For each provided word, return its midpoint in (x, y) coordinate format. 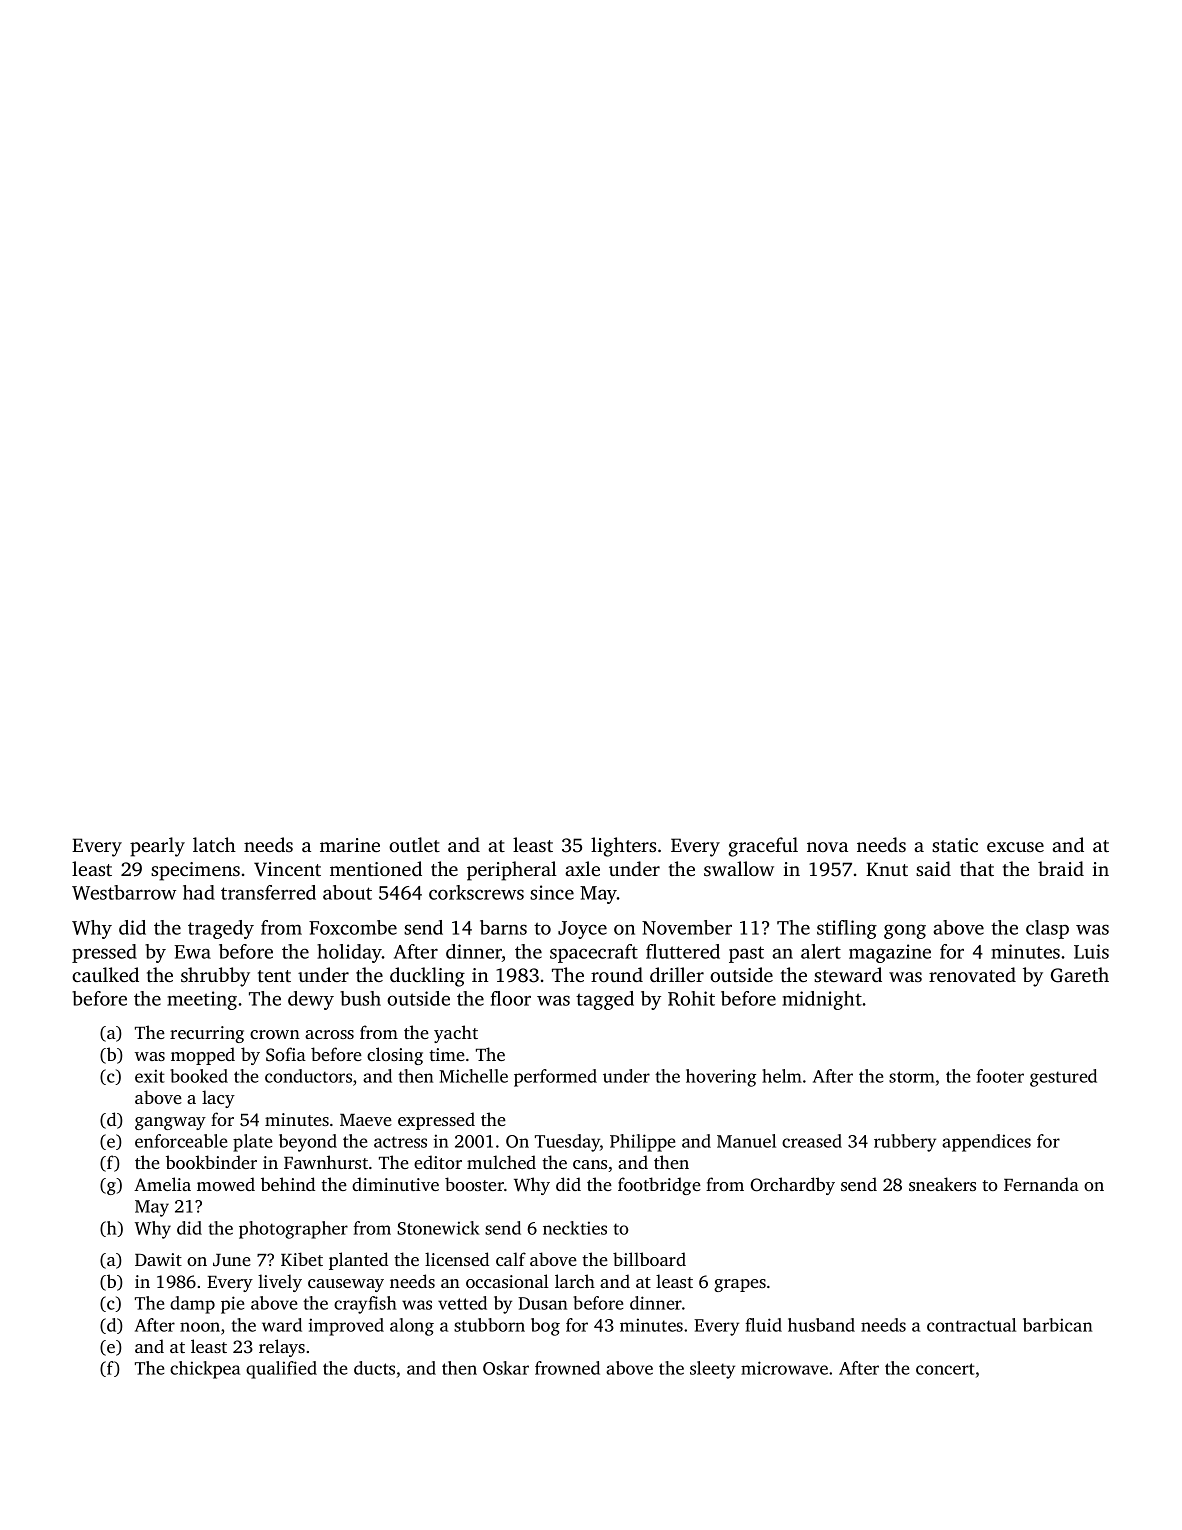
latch (214, 844)
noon (200, 1327)
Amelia (162, 1184)
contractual (971, 1325)
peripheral (512, 871)
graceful (763, 847)
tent (274, 976)
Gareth (1080, 975)
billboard (649, 1259)
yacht (456, 1034)
